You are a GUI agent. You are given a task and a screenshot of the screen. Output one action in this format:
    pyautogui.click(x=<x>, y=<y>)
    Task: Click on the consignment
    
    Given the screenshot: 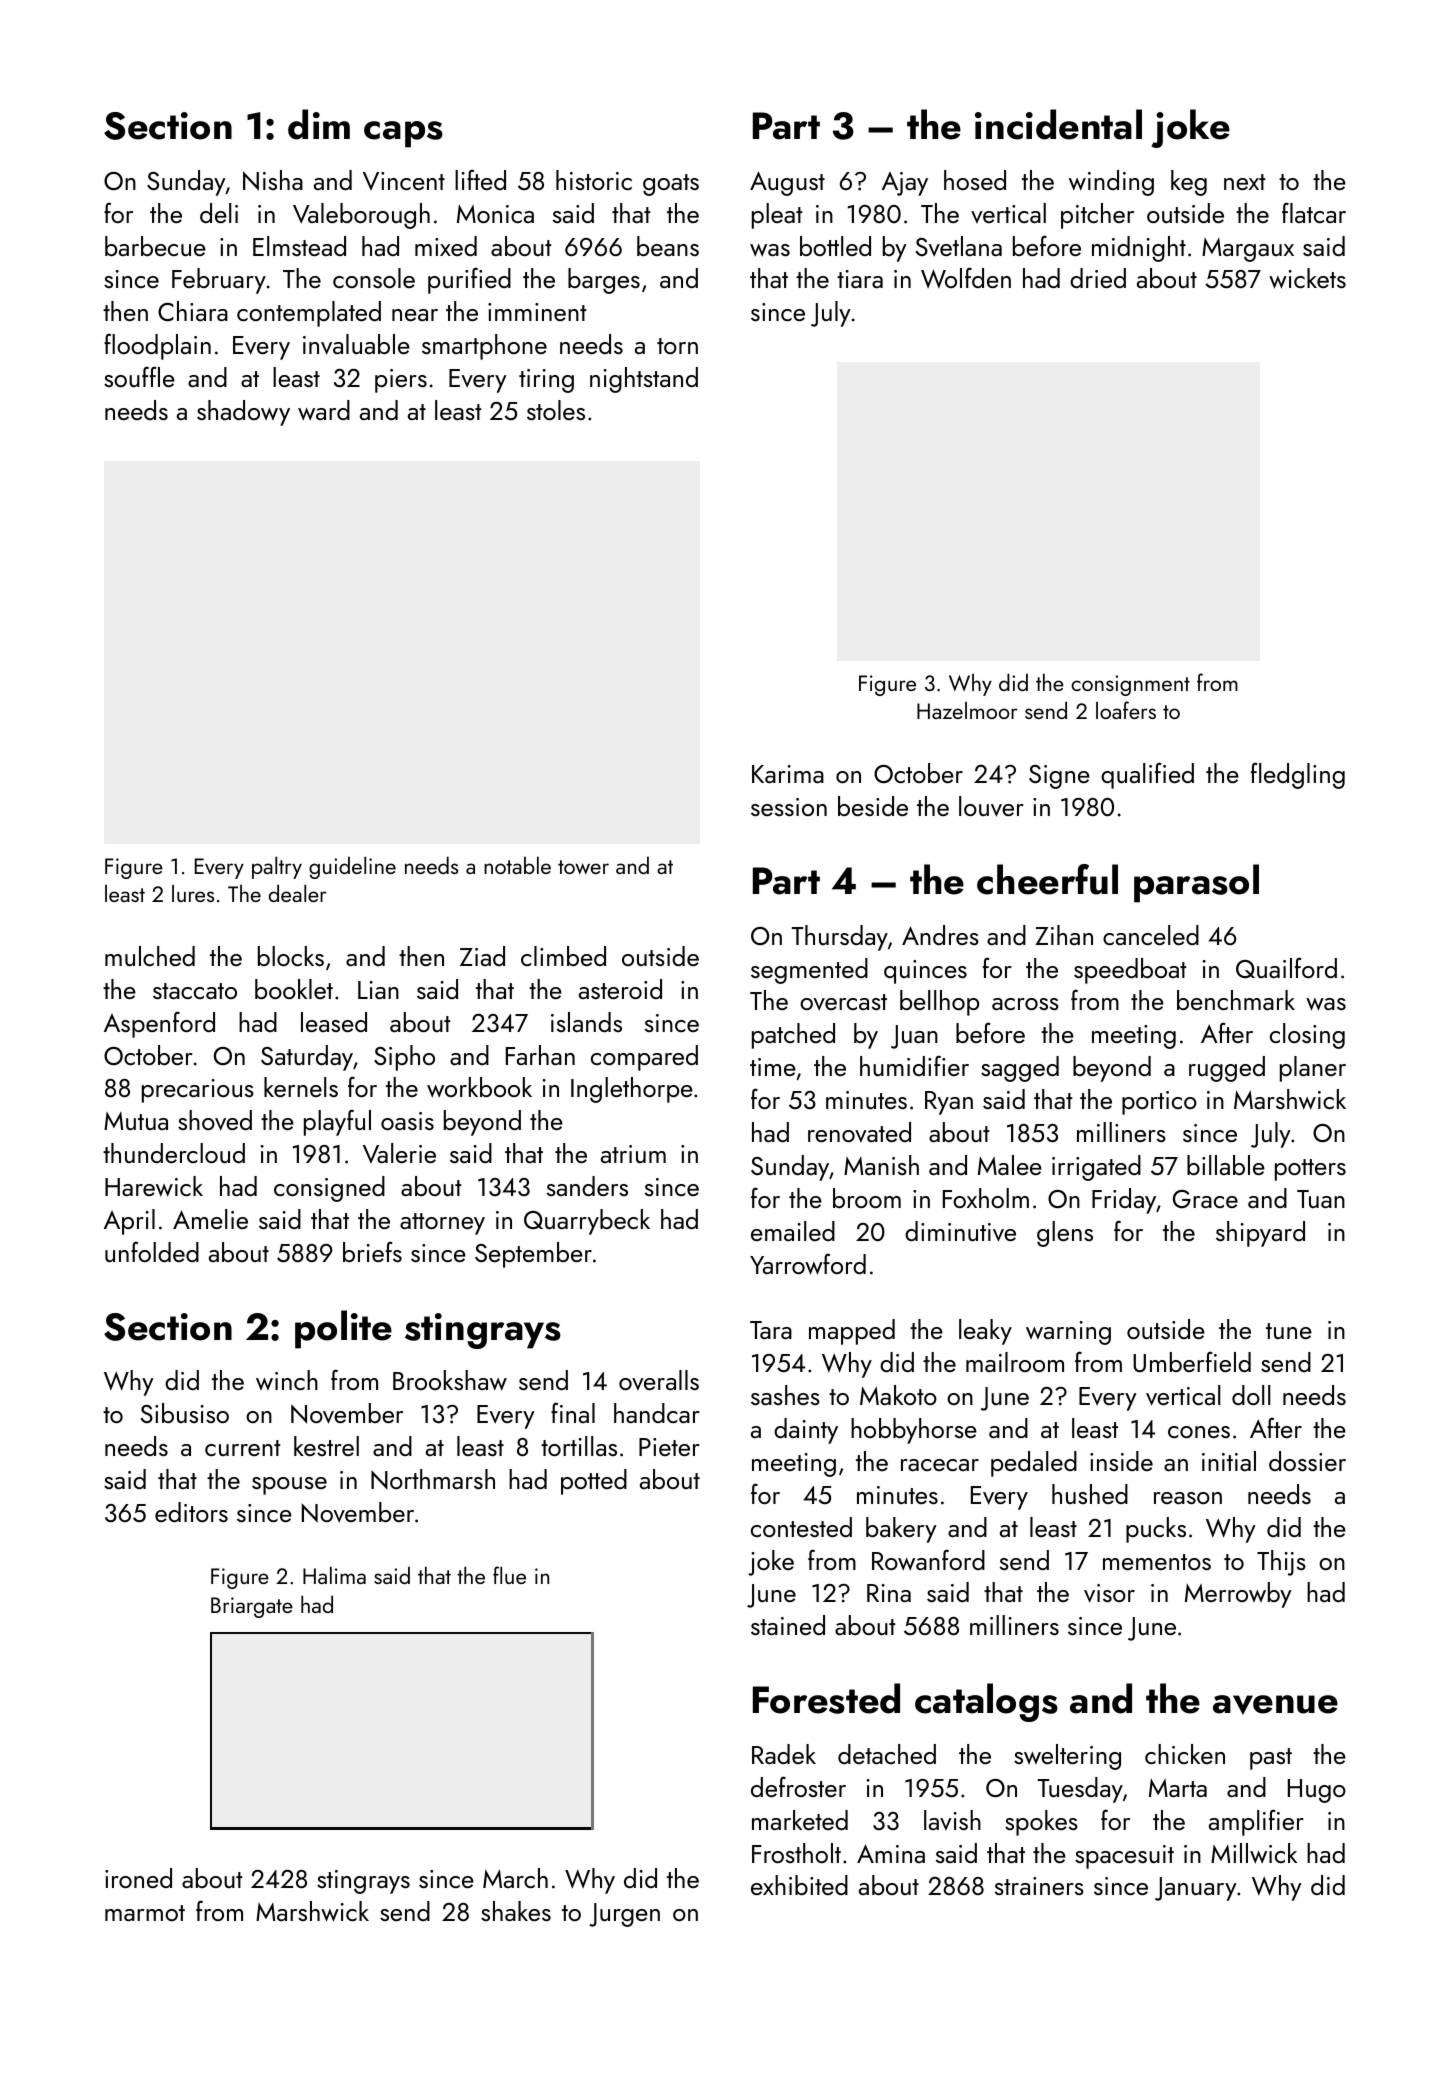 What is the action you would take?
    pyautogui.click(x=1130, y=685)
